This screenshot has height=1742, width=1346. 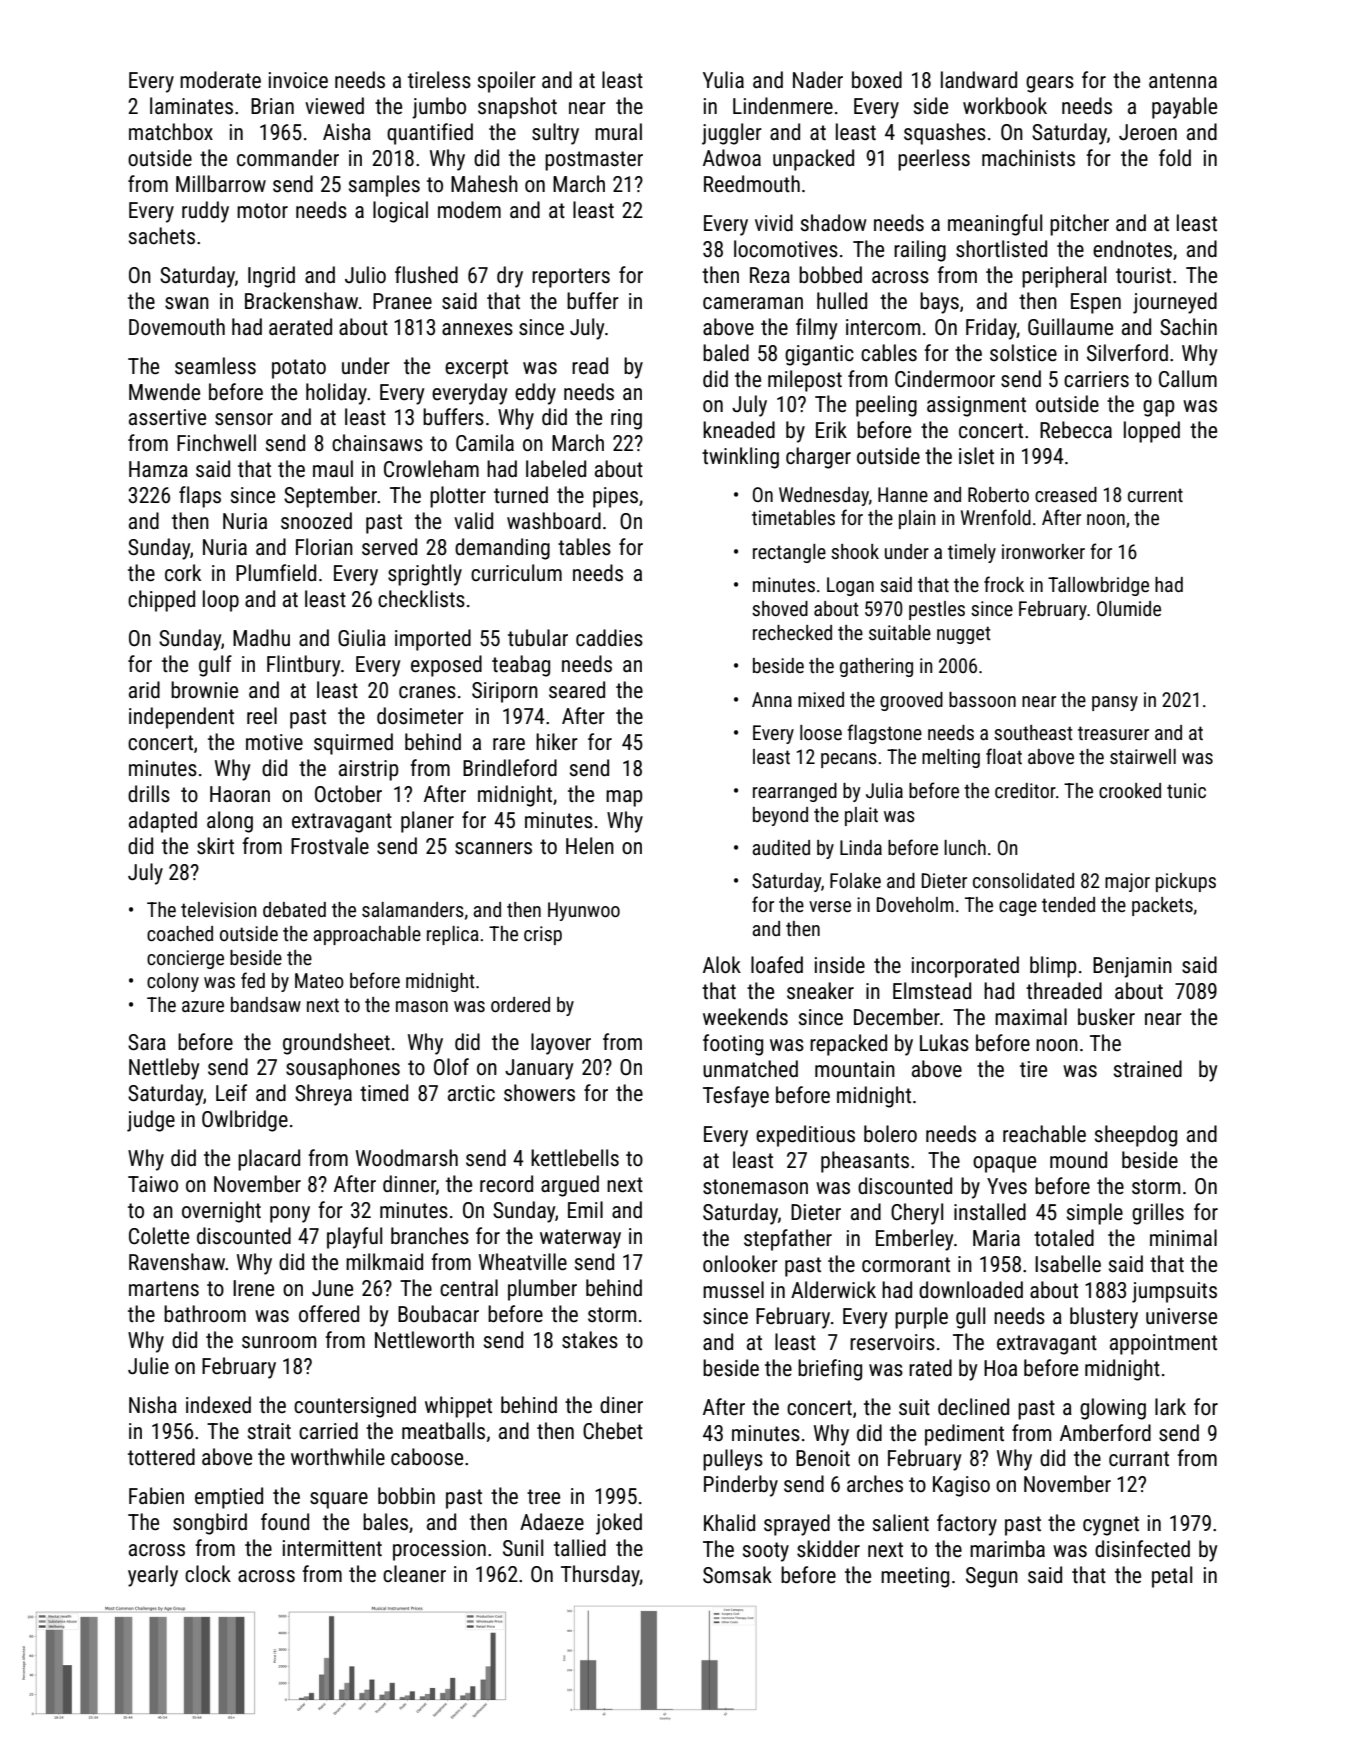 What do you see at coordinates (615, 497) in the screenshot?
I see `pipes` at bounding box center [615, 497].
